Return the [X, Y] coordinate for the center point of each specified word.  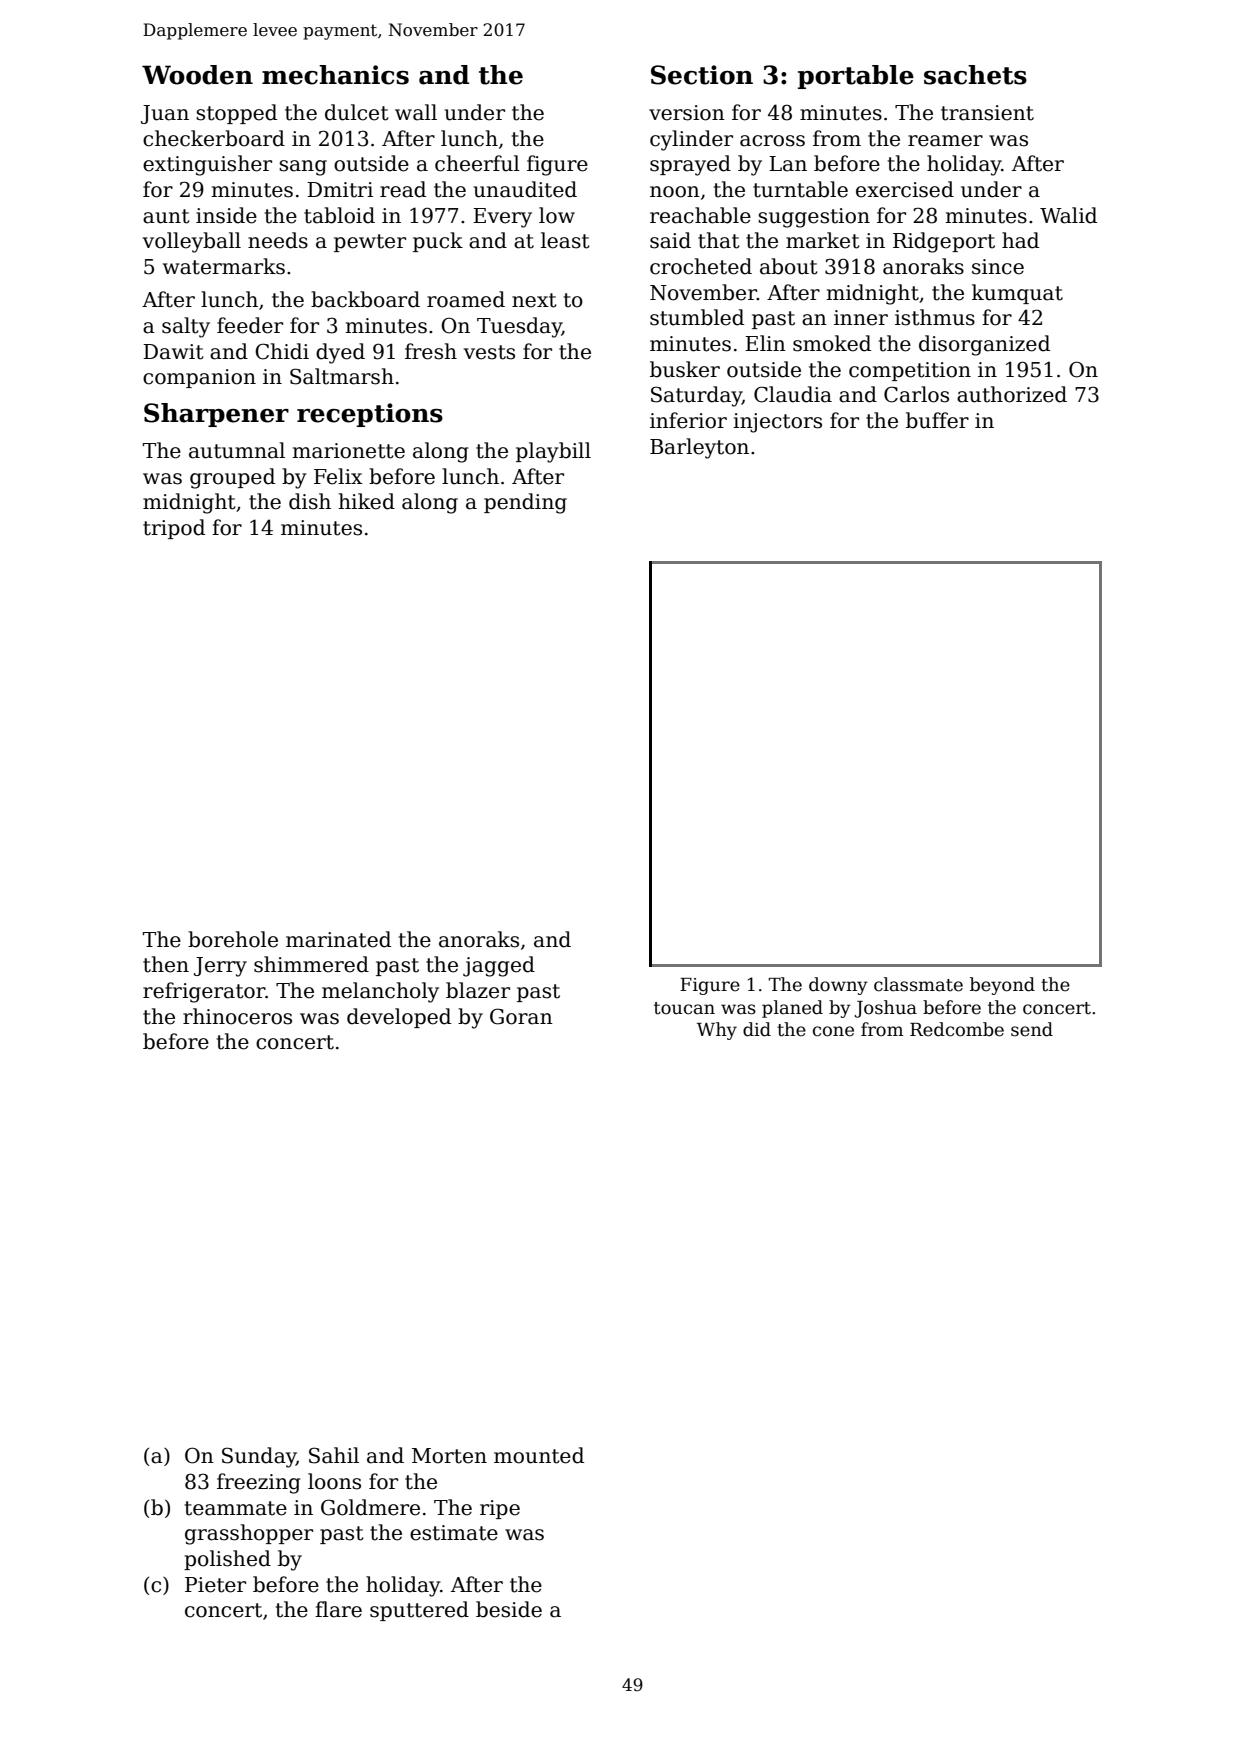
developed [399, 1018]
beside [509, 1609]
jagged [499, 966]
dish [310, 501]
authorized [1012, 394]
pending [525, 503]
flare [338, 1609]
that [719, 240]
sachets [975, 75]
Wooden [197, 75]
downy [838, 986]
